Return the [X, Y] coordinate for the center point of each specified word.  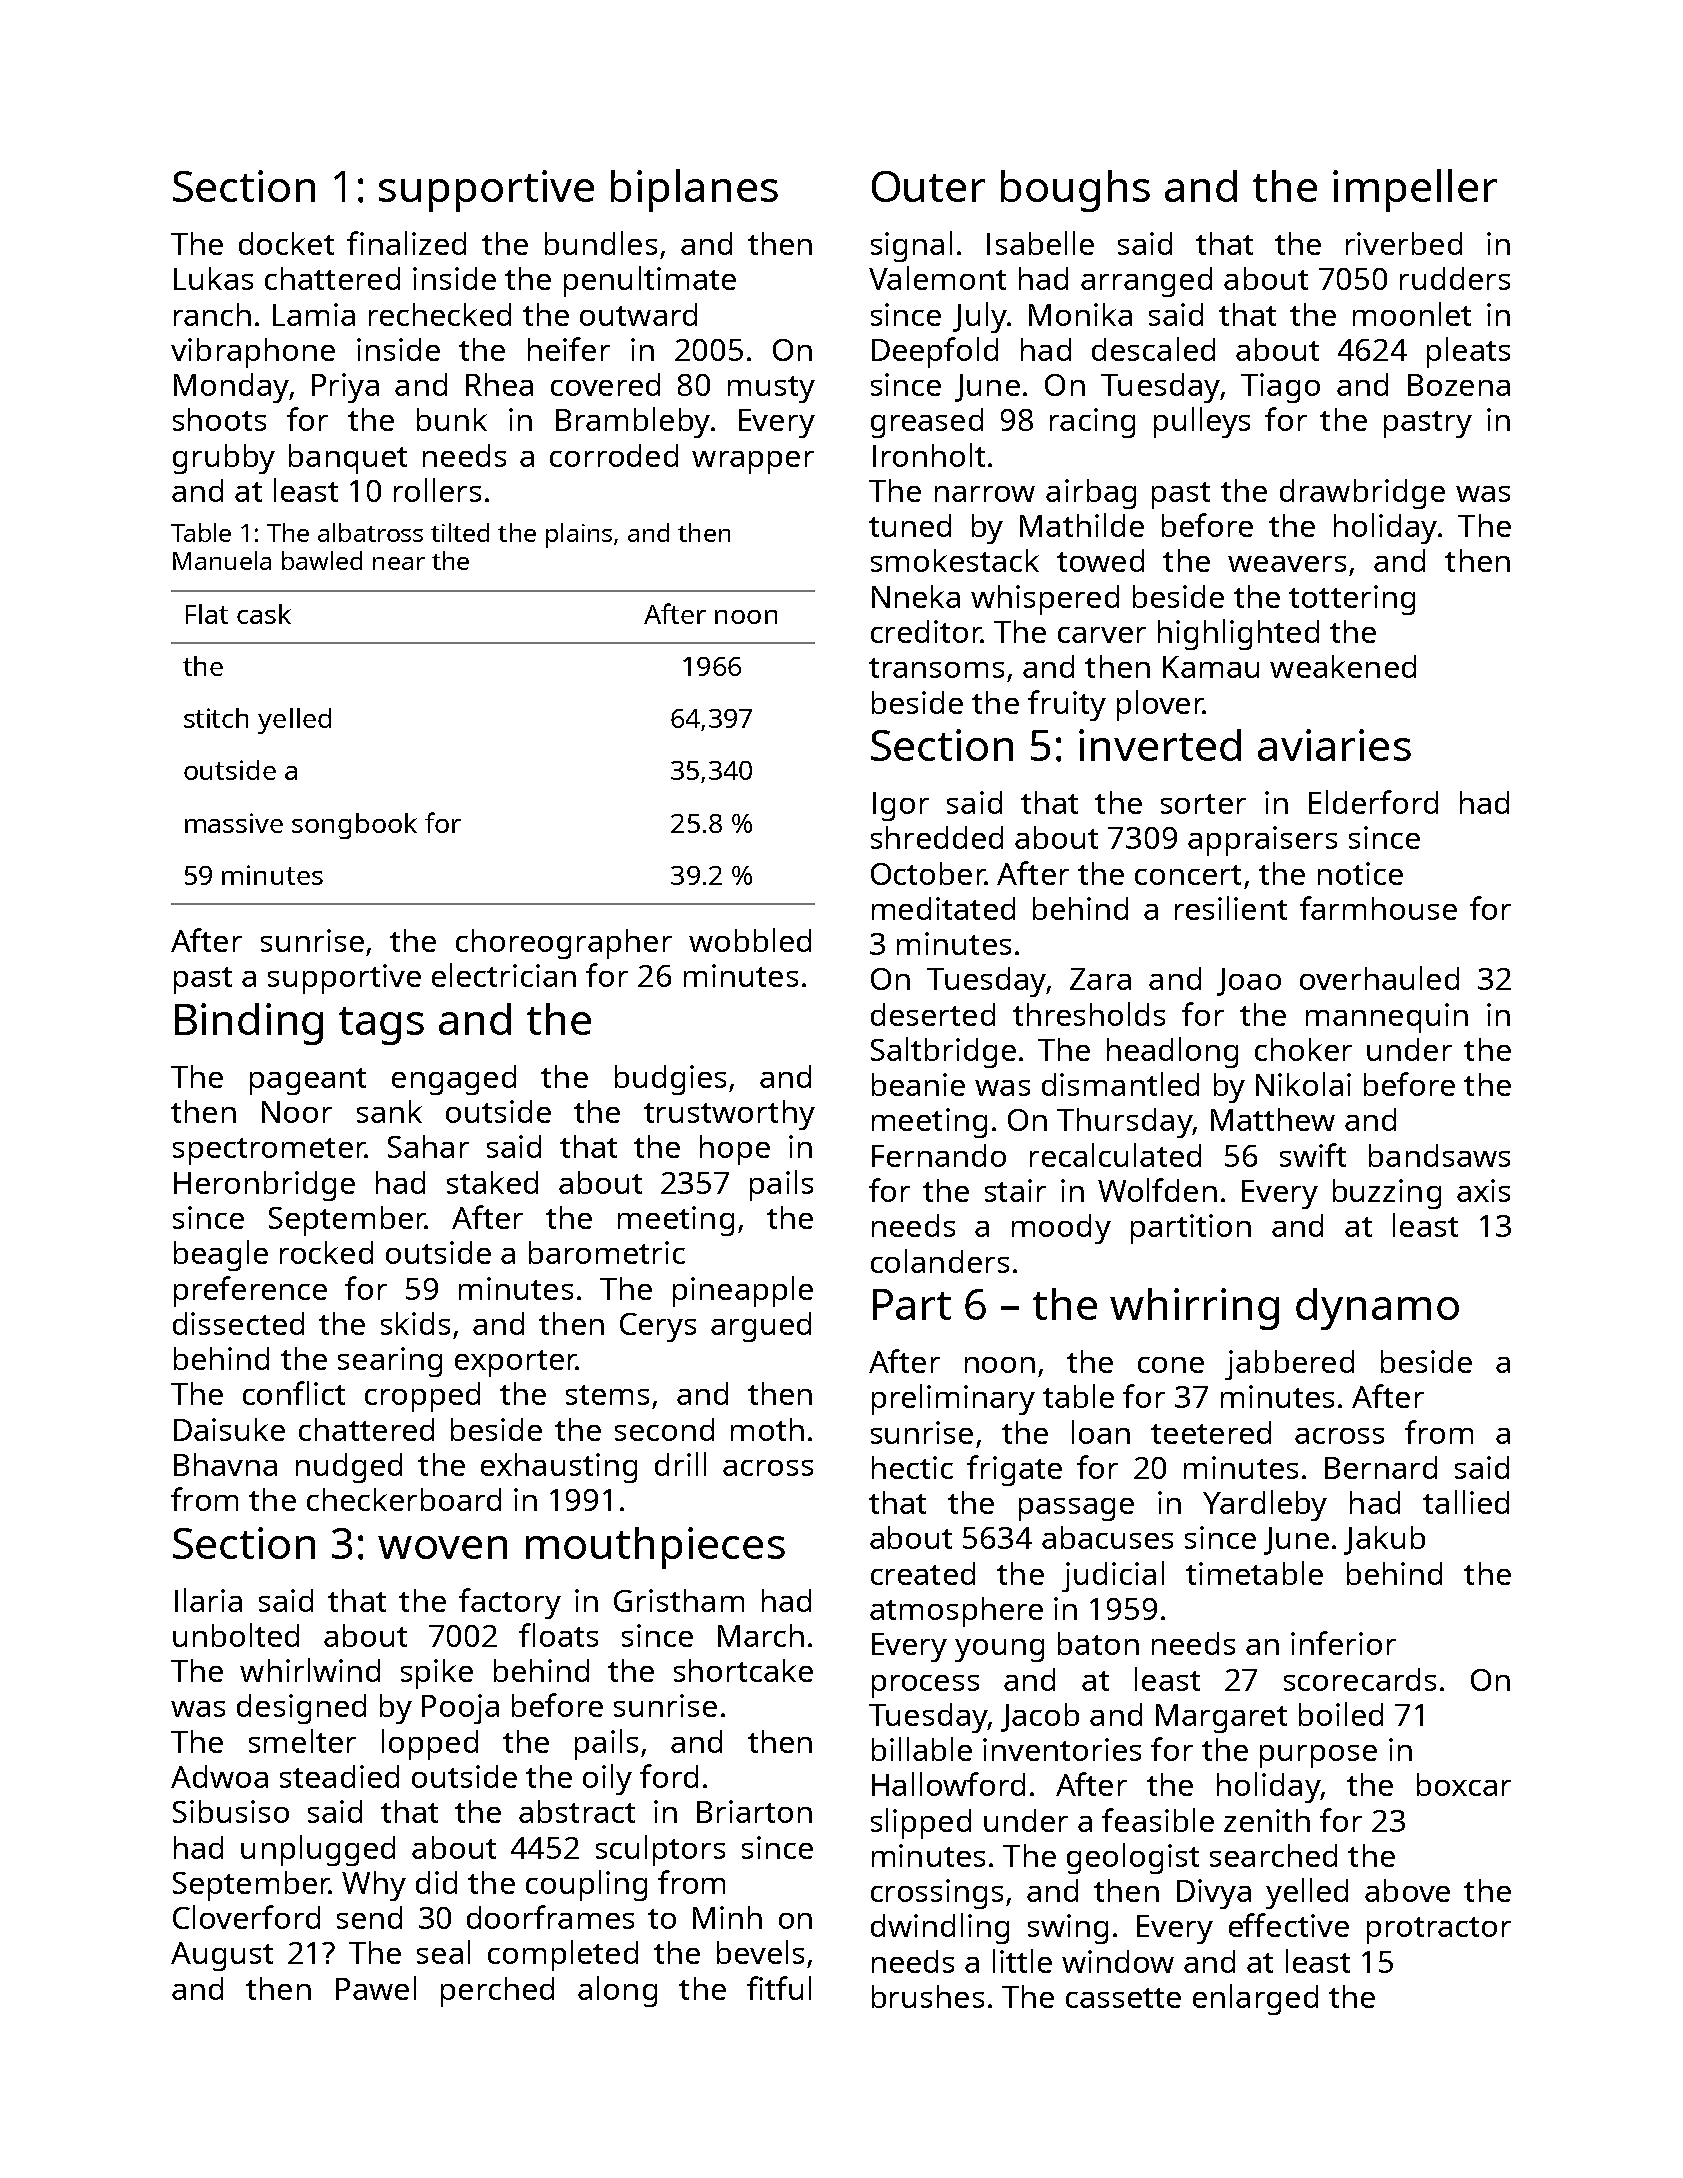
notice [1360, 873]
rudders [1455, 278]
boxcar [1464, 1784]
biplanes [694, 190]
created [923, 1573]
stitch [216, 718]
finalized [406, 243]
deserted [933, 1014]
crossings [937, 1894]
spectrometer [269, 1151]
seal [443, 1952]
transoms [936, 668]
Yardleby [1265, 1505]
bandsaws [1439, 1155]
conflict [294, 1393]
